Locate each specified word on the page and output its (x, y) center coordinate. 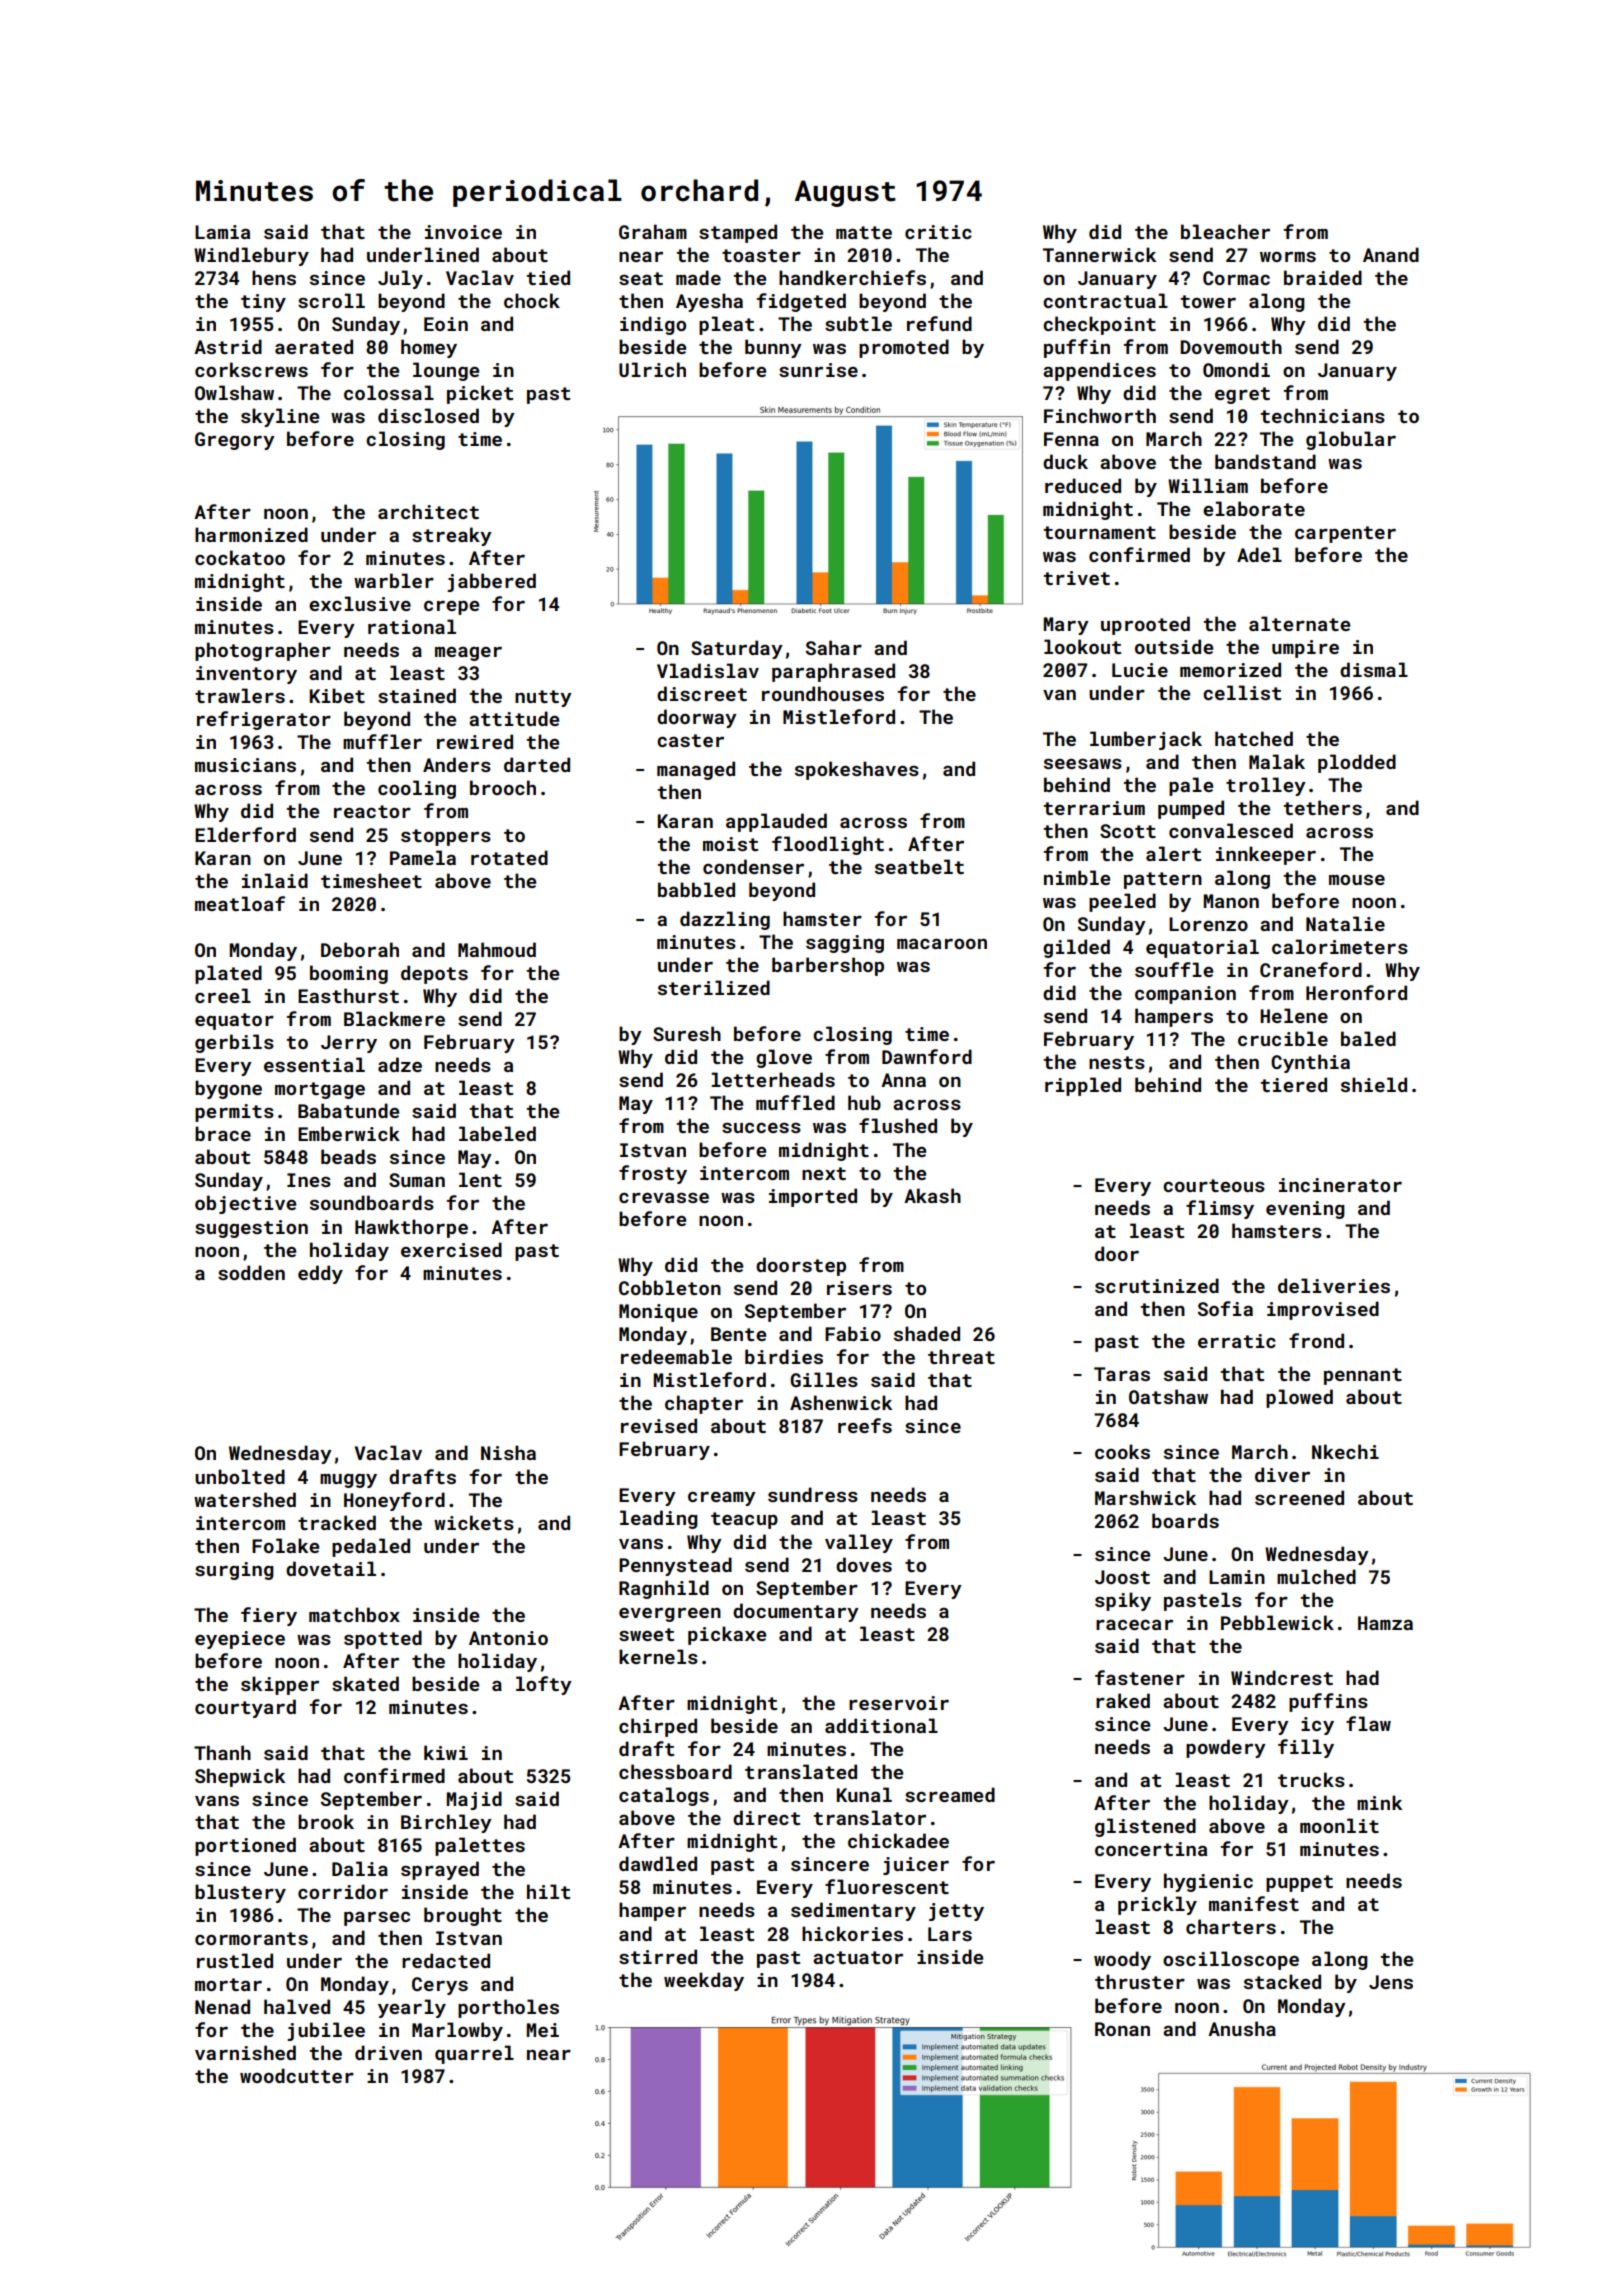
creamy (722, 1499)
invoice (463, 232)
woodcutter (297, 2075)
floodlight (828, 845)
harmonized (251, 534)
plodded (1357, 763)
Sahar (834, 647)
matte (864, 232)
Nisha (508, 1452)
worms (1288, 256)
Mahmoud (497, 949)
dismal (1374, 669)
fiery (269, 1616)
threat (961, 1356)
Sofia (1225, 1308)
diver (1282, 1474)
